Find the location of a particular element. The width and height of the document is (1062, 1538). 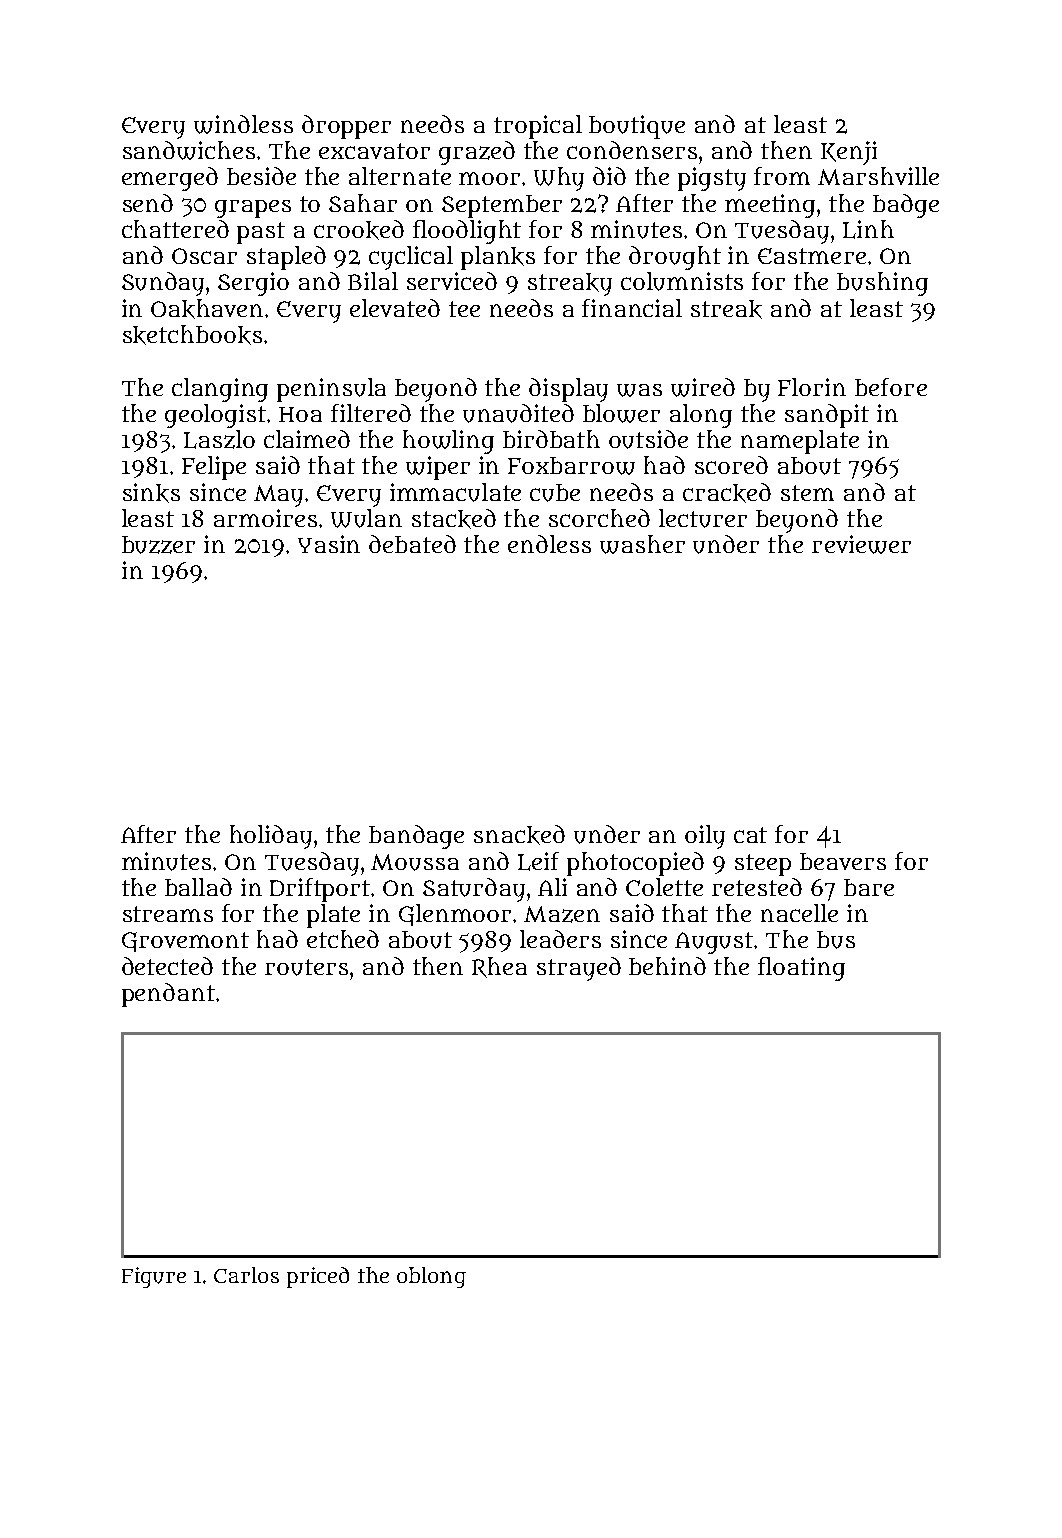

priced is located at coordinates (318, 1277).
